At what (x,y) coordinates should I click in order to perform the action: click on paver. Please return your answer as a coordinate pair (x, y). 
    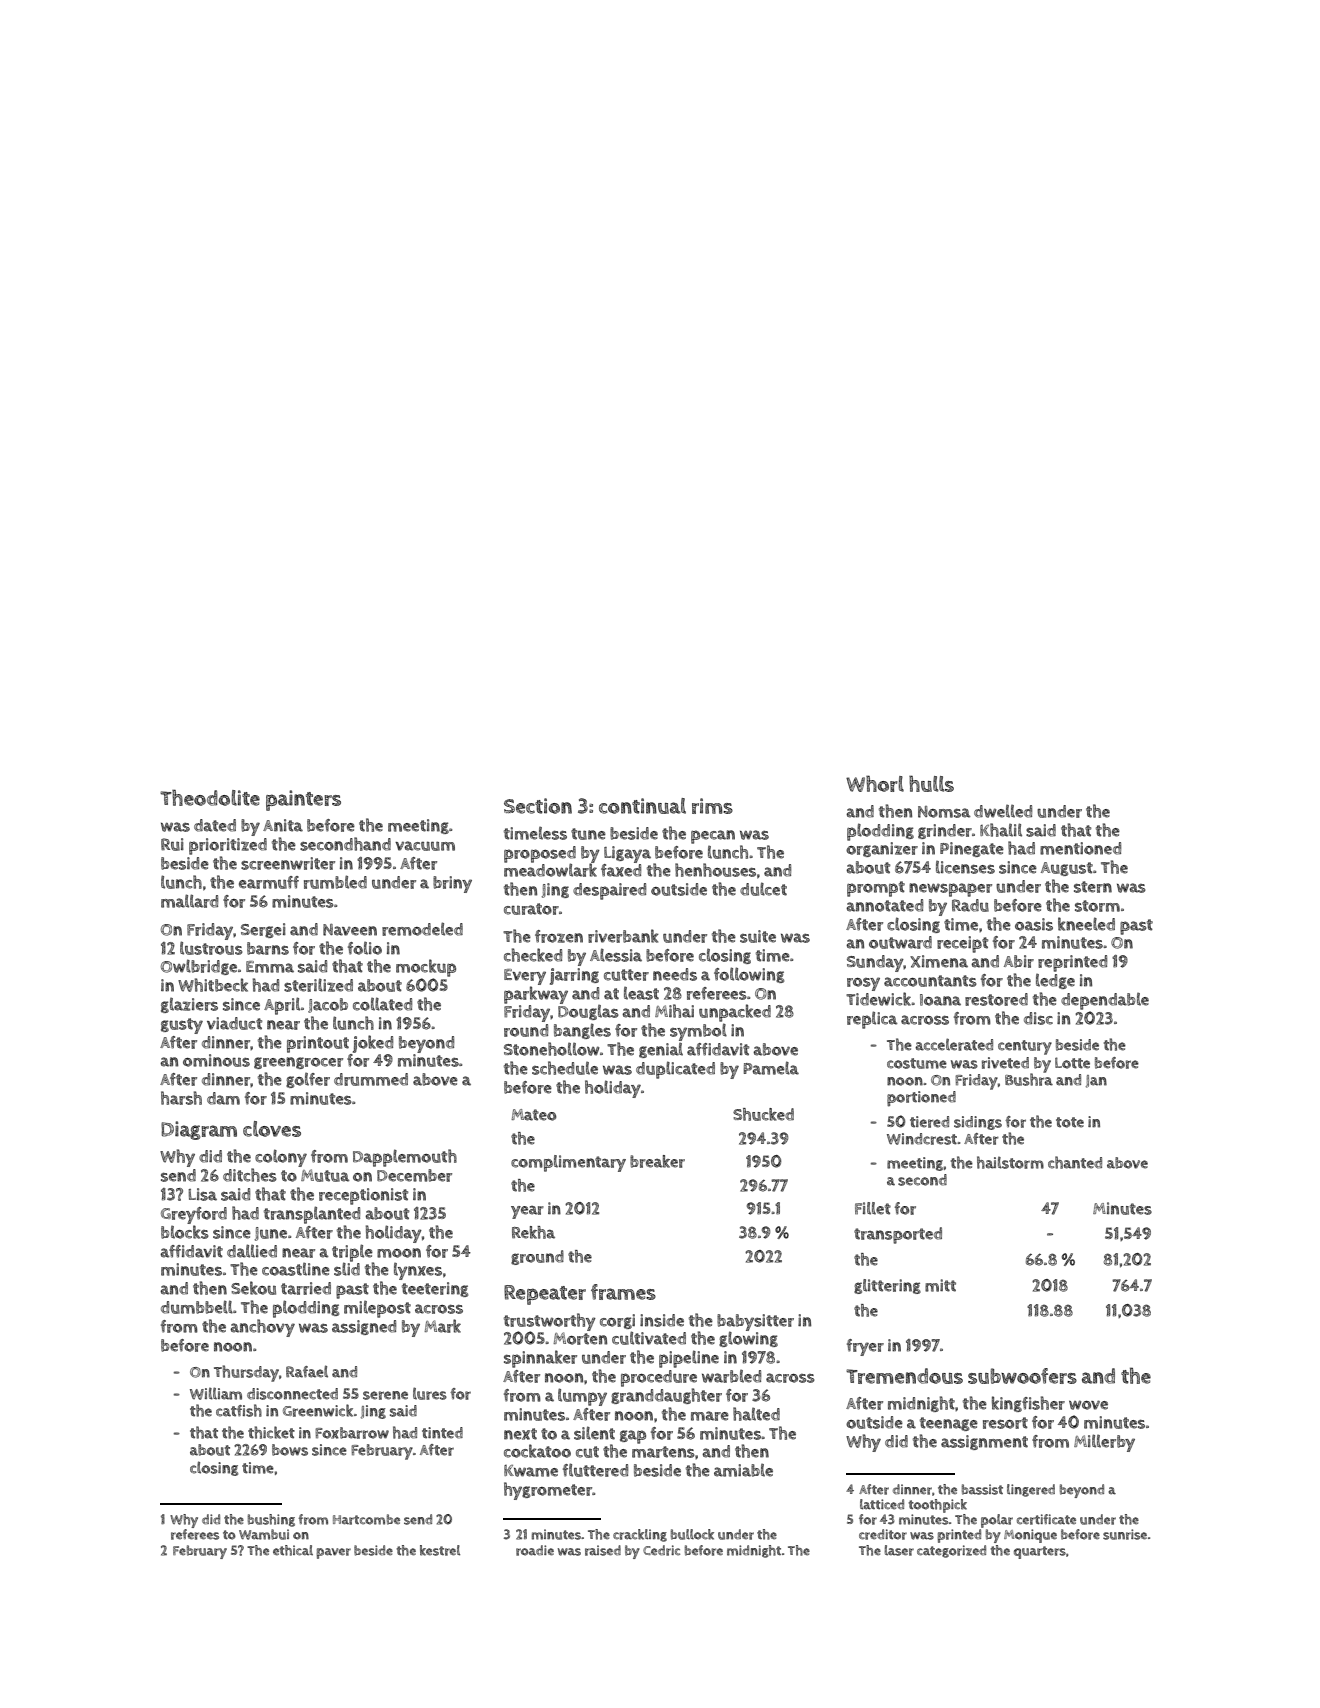
    Looking at the image, I should click on (333, 1553).
